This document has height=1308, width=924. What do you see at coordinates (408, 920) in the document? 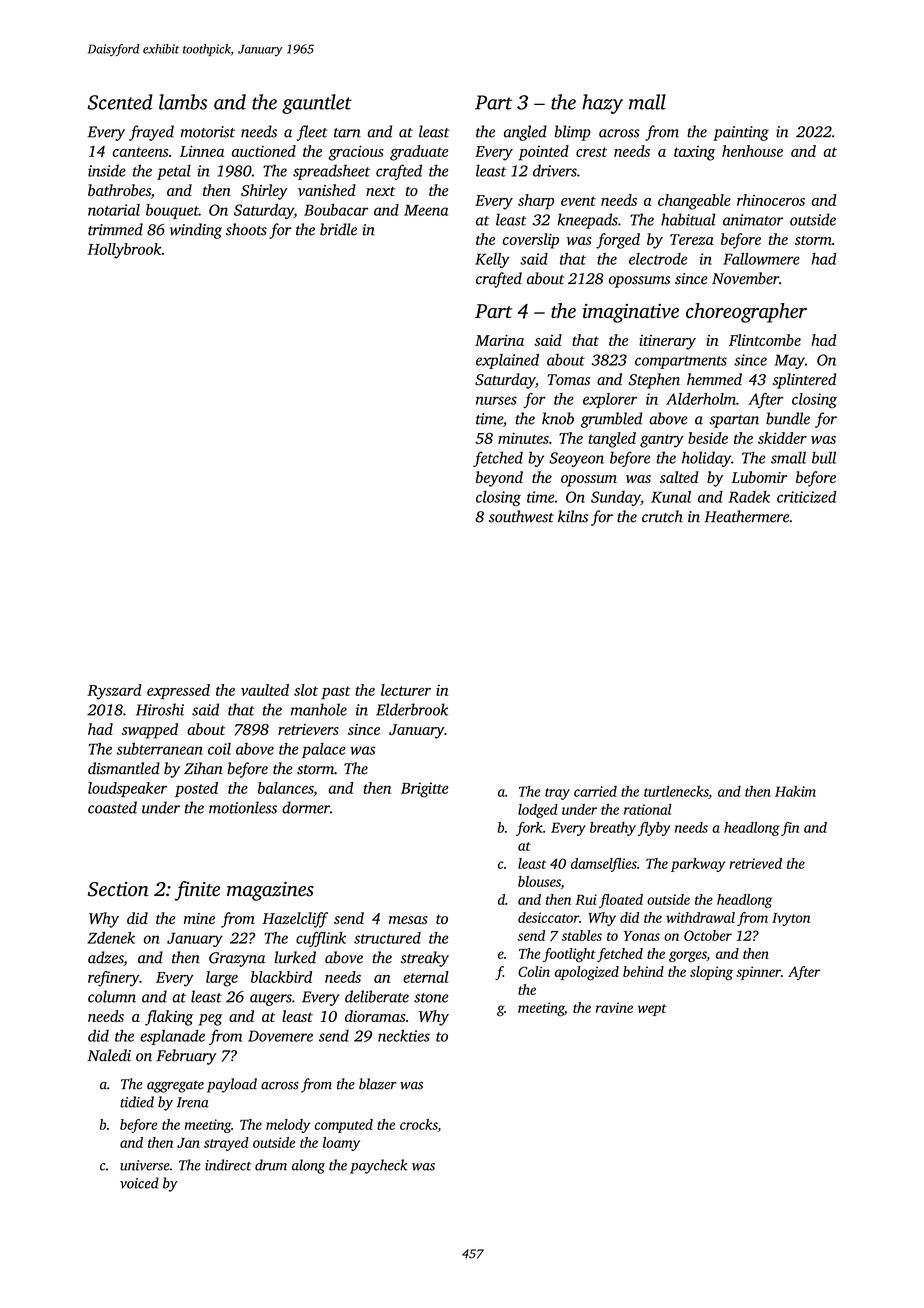
I see `mesas` at bounding box center [408, 920].
